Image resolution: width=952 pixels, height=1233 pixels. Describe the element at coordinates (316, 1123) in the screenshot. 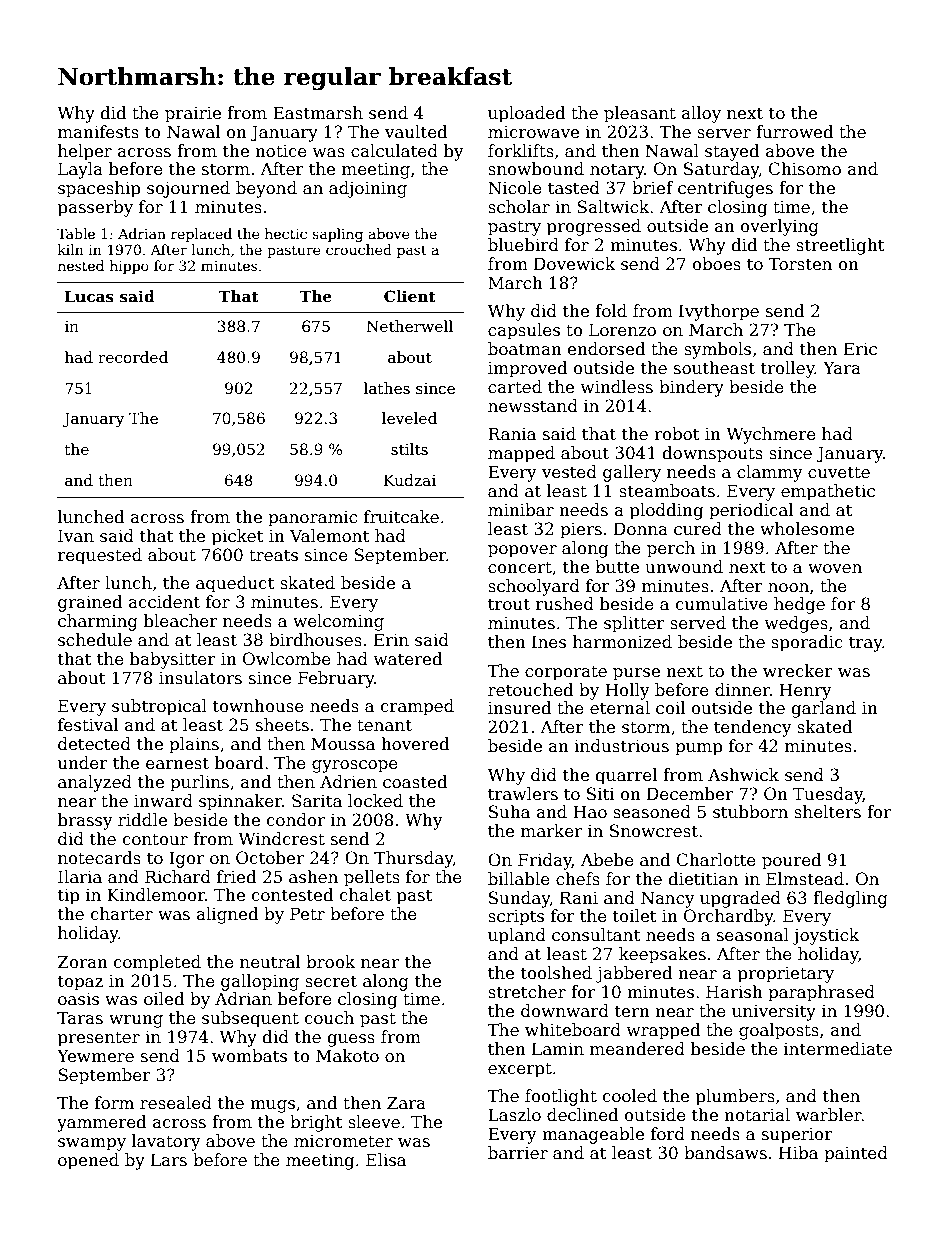

I see `bright` at that location.
